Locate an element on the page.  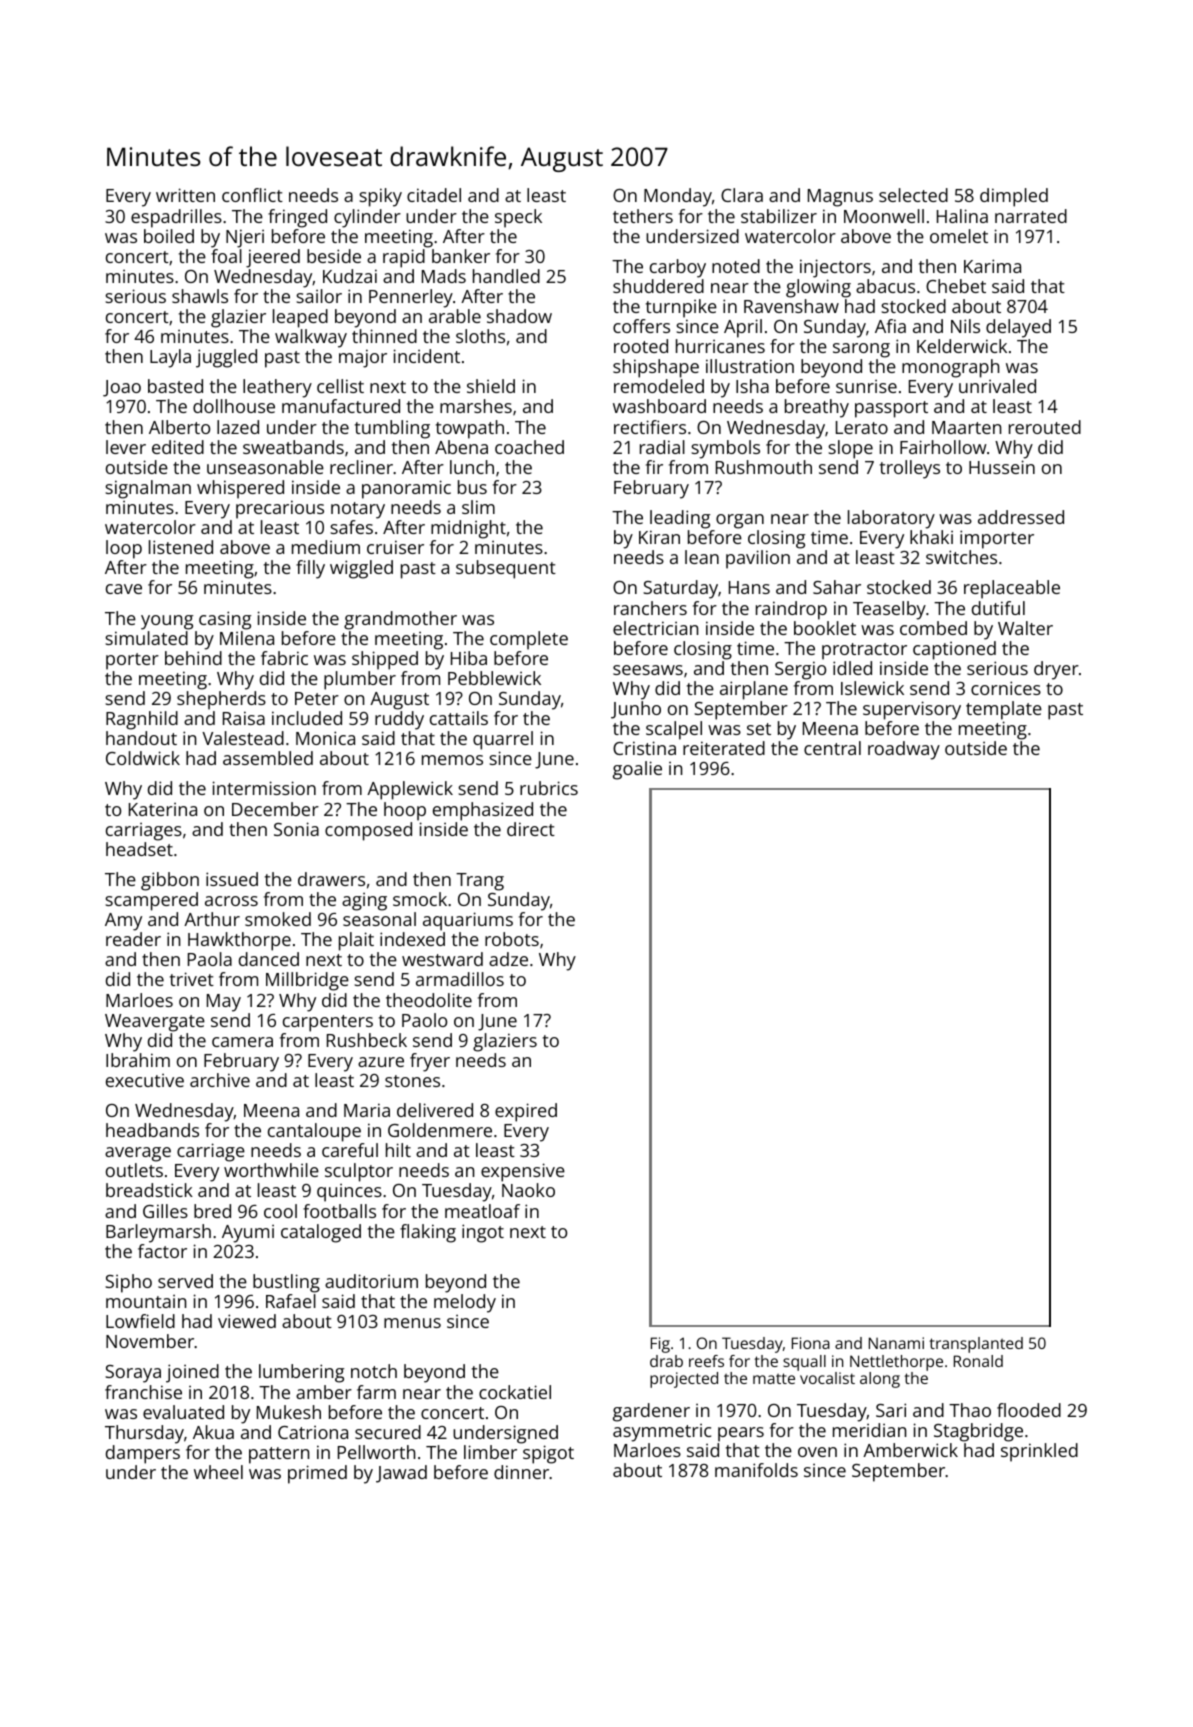
Rushmouth is located at coordinates (764, 467).
